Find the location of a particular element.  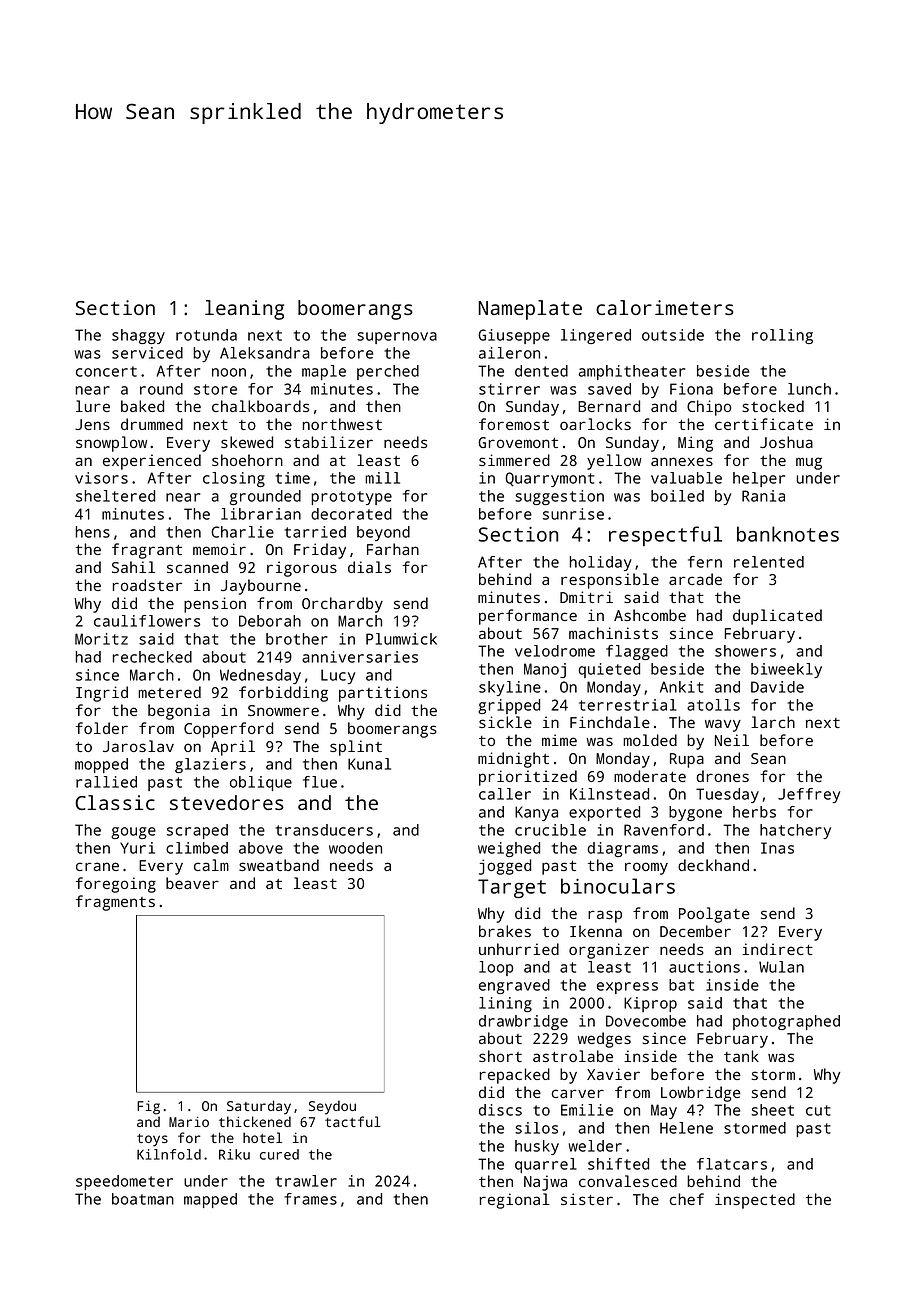

Nameplate is located at coordinates (530, 310).
